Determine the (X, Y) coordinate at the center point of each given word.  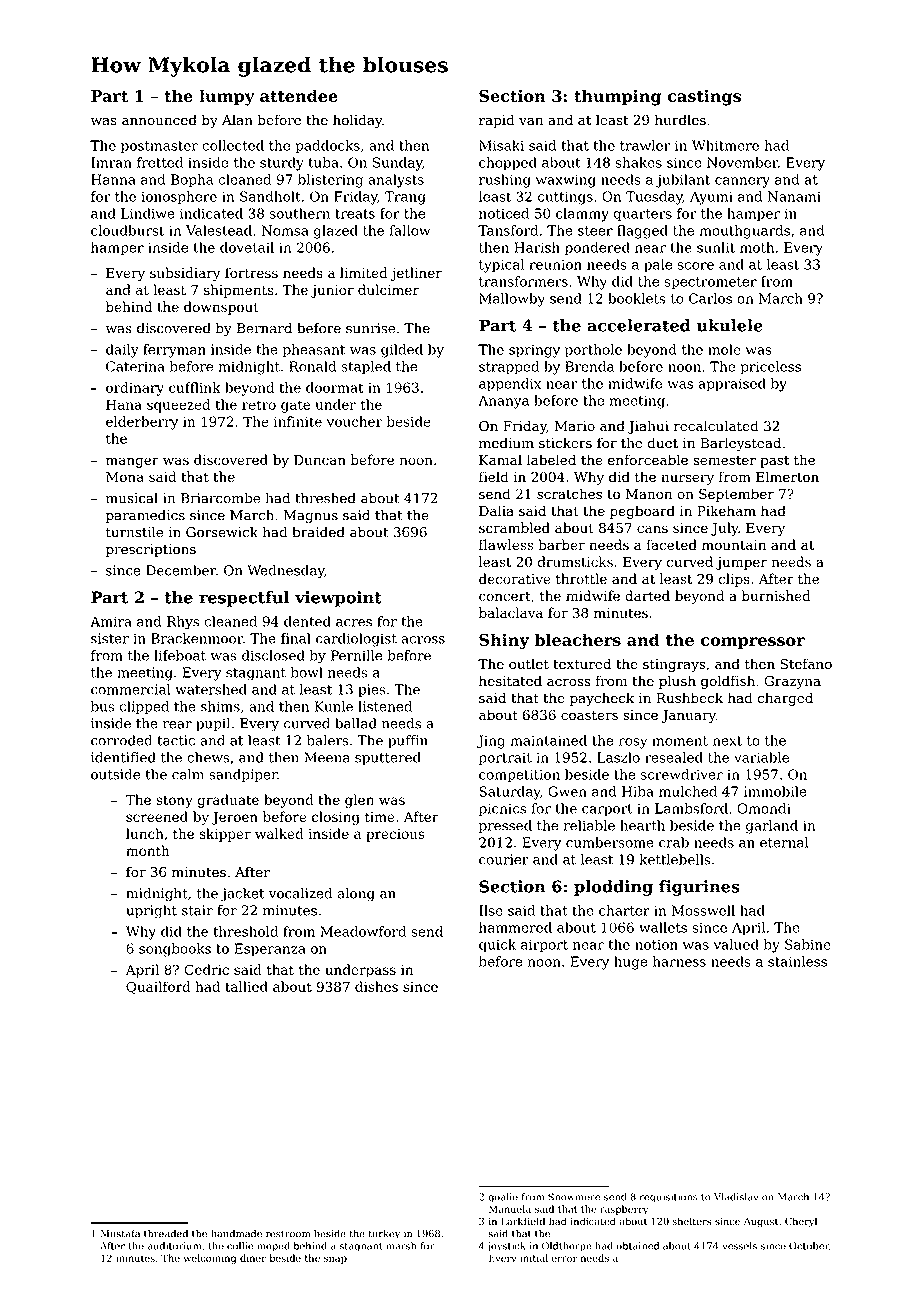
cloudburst (127, 230)
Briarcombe (220, 498)
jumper (741, 563)
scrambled (514, 528)
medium (506, 443)
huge (630, 963)
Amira (111, 621)
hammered (515, 927)
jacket (242, 895)
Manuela (510, 1209)
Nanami (794, 196)
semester (724, 461)
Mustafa (120, 1233)
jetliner (416, 274)
